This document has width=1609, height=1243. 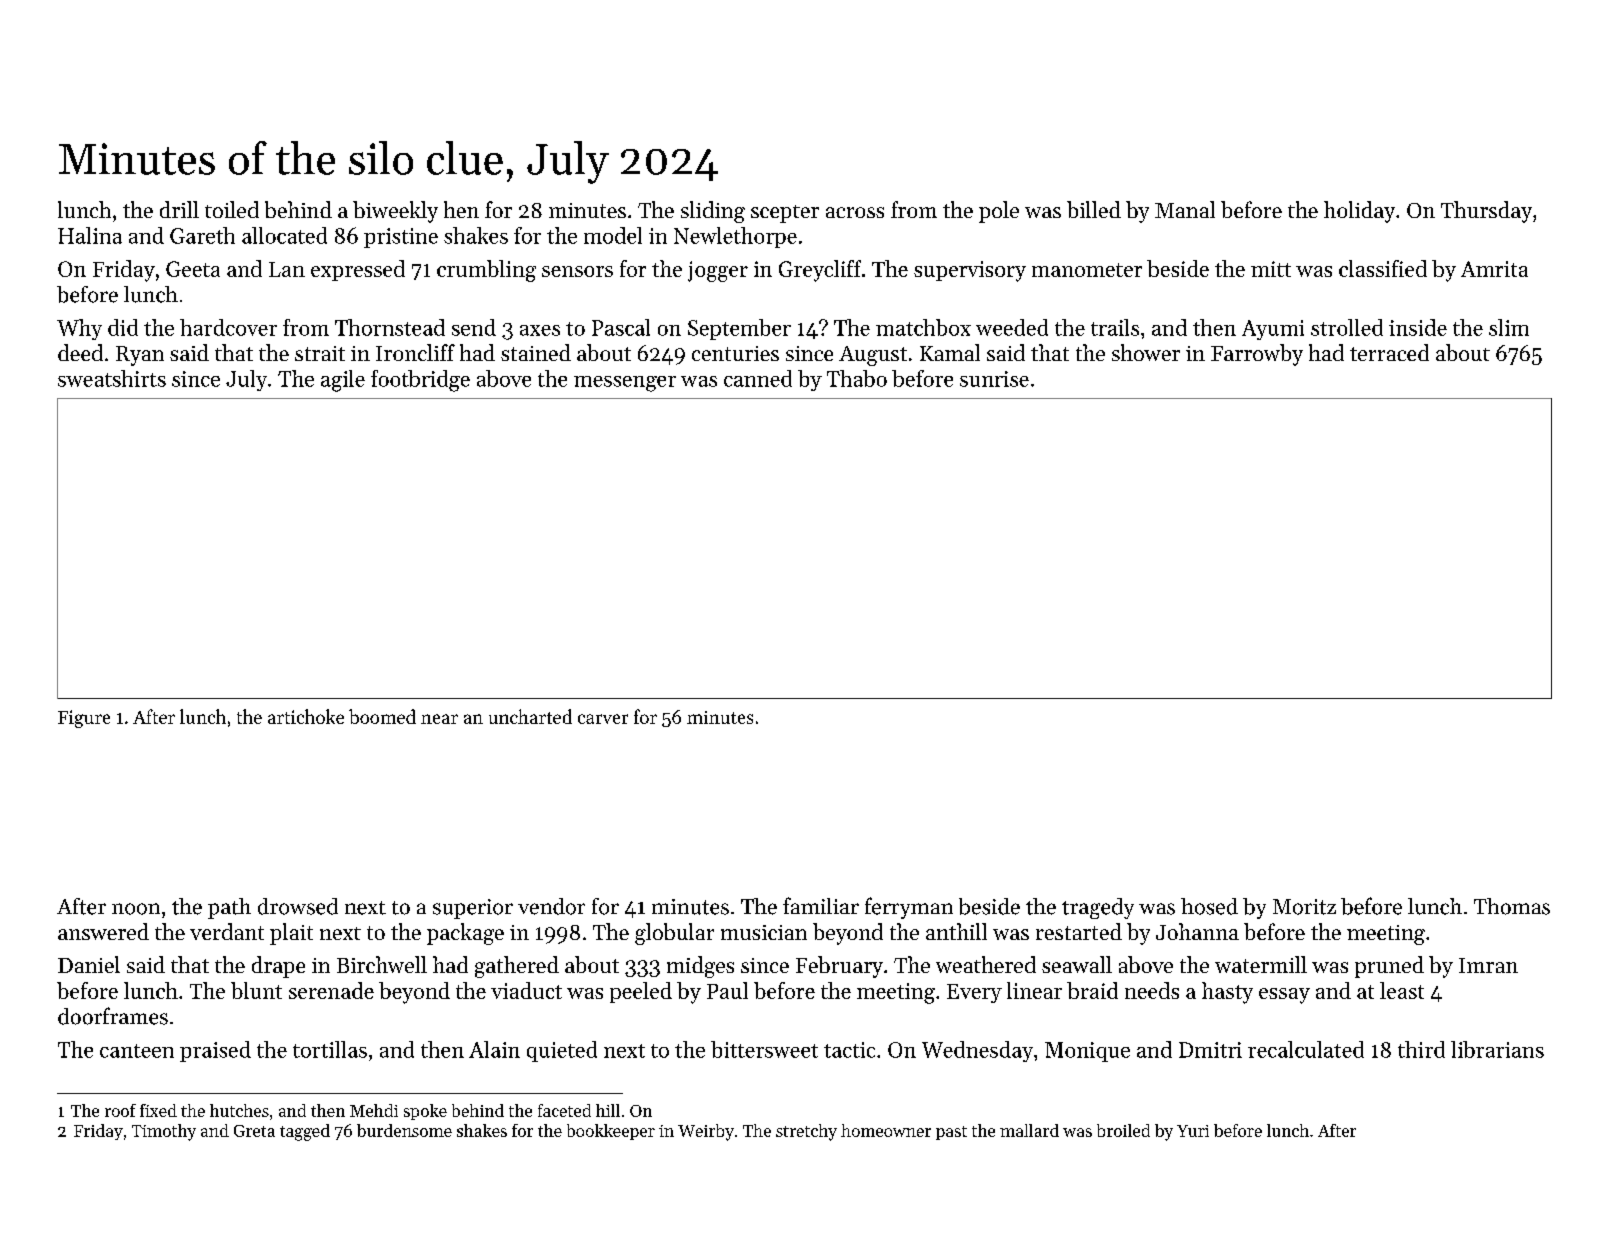 What do you see at coordinates (1209, 906) in the document?
I see `hosed` at bounding box center [1209, 906].
